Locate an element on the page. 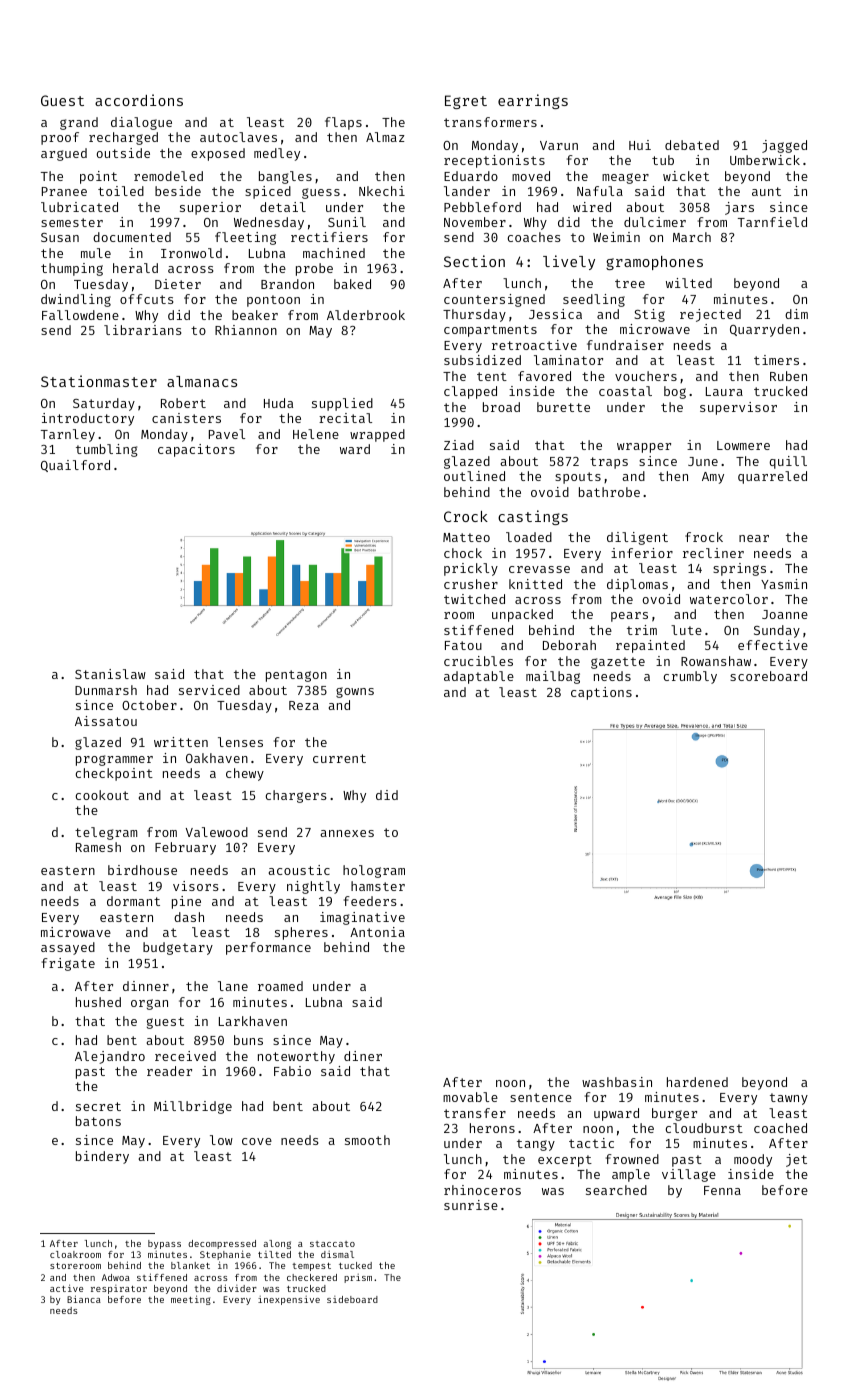  tawny is located at coordinates (789, 1099).
